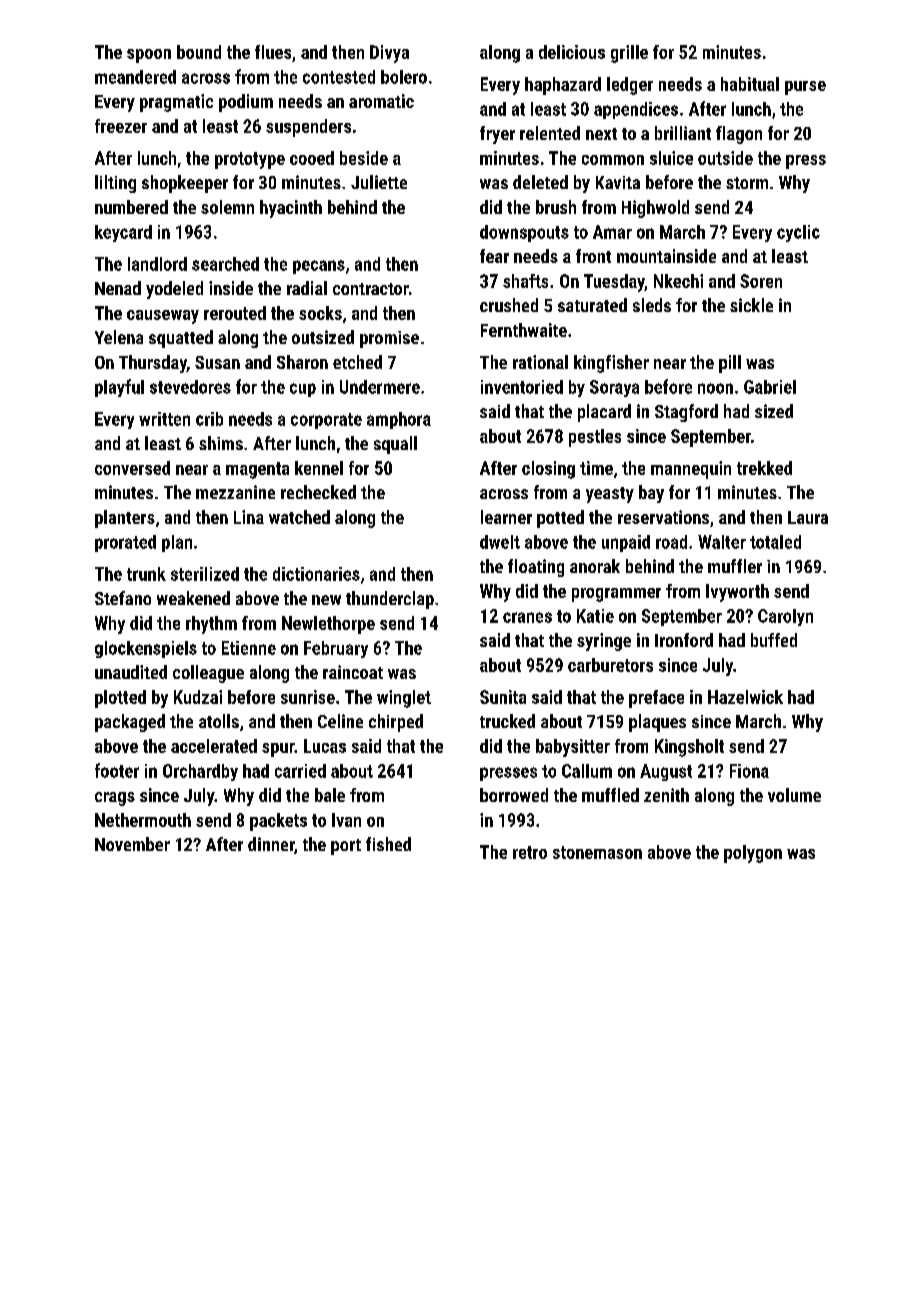  What do you see at coordinates (798, 233) in the page?
I see `cyclic` at bounding box center [798, 233].
